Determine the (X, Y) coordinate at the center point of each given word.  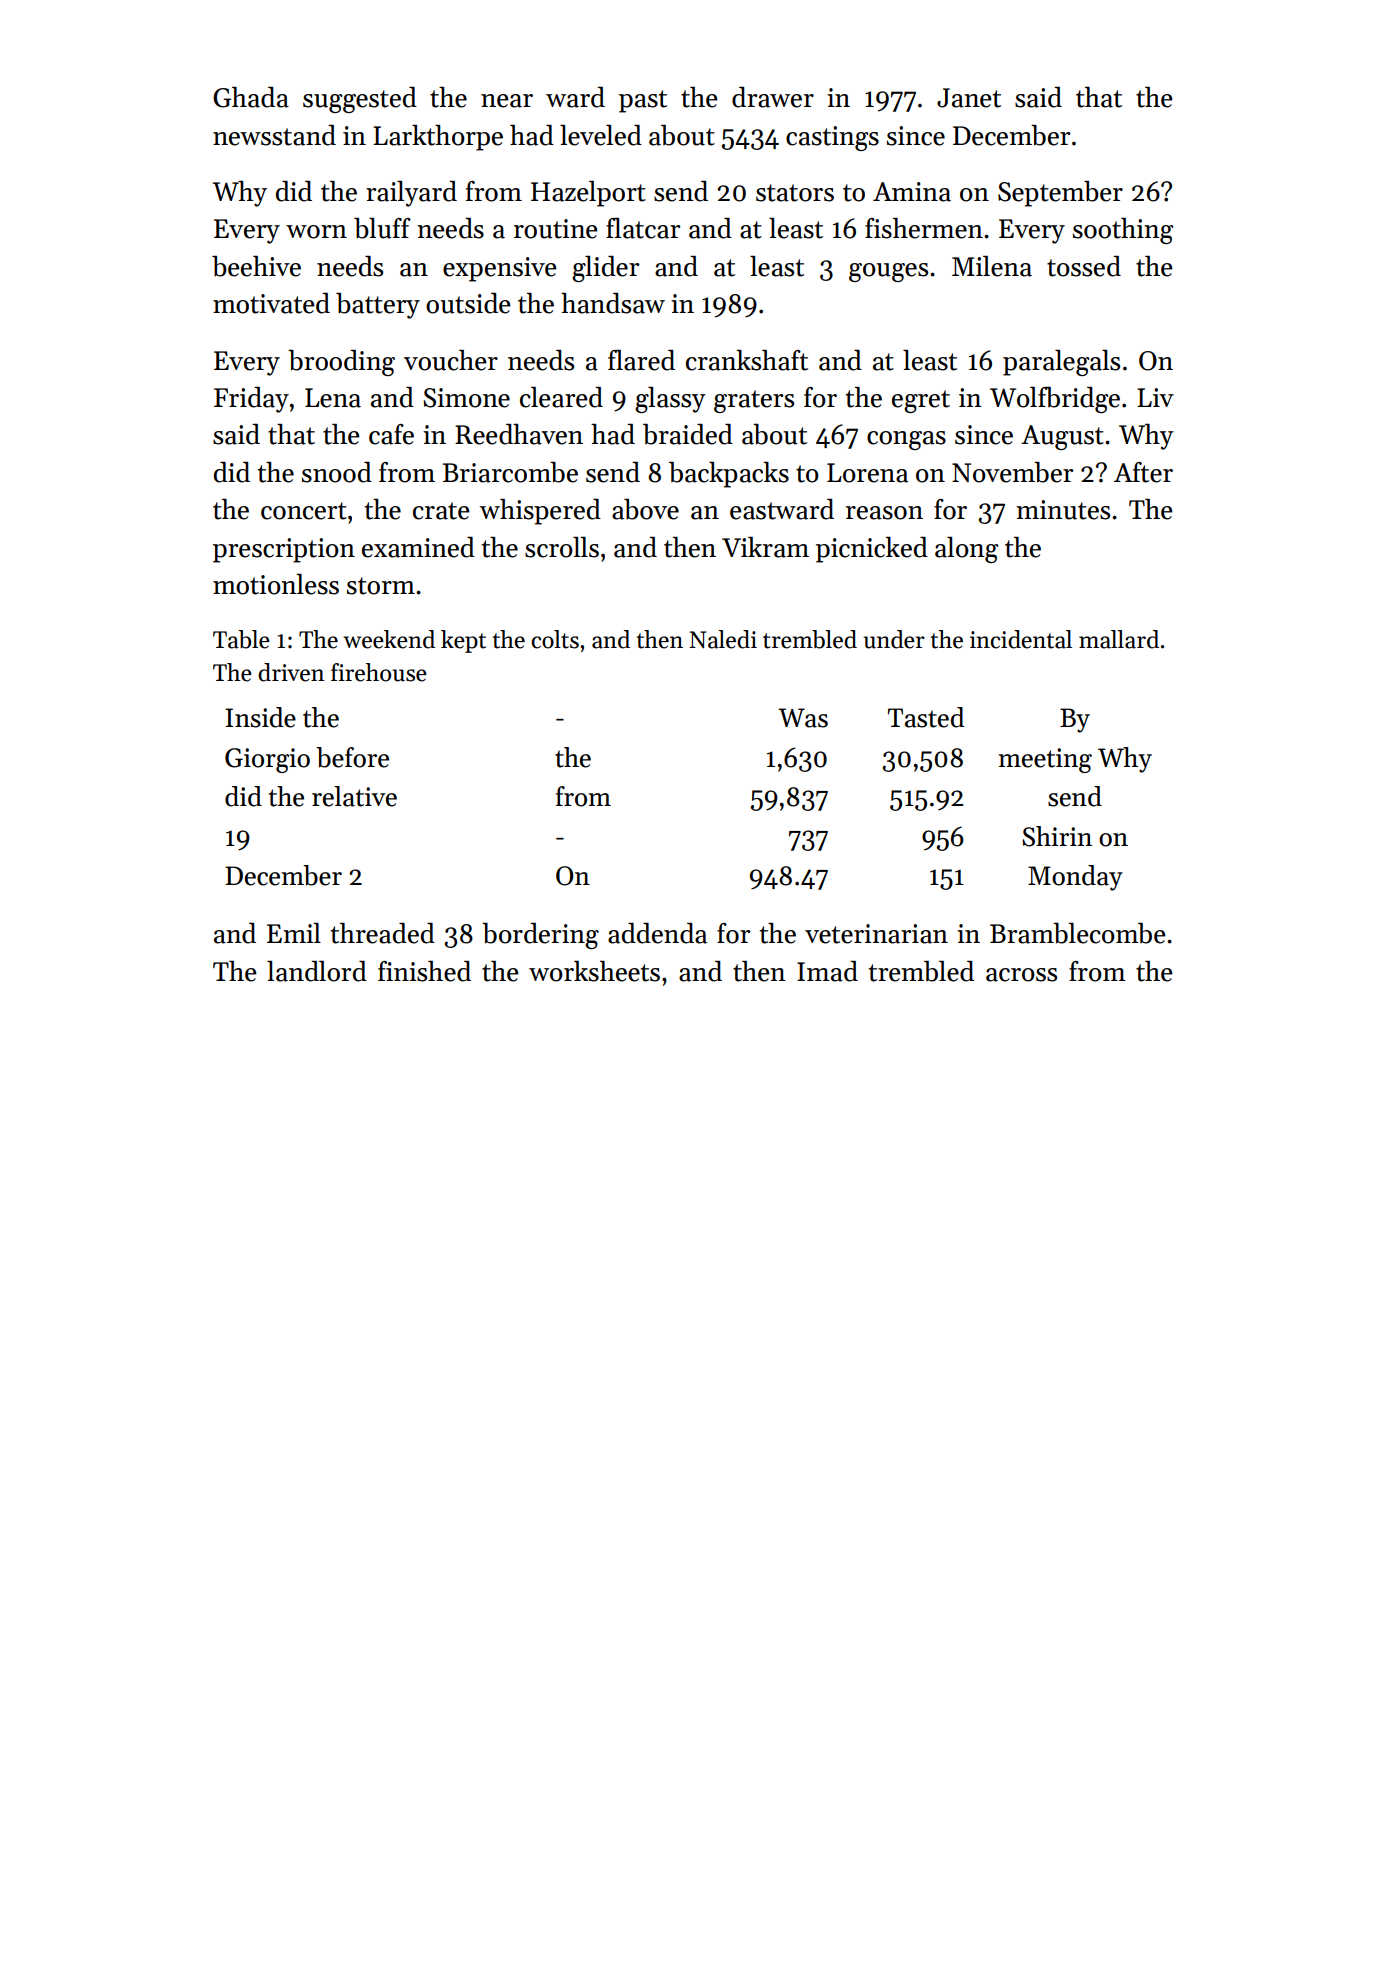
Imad (827, 971)
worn (316, 232)
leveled (601, 135)
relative (354, 796)
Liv (1155, 397)
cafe (391, 434)
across (1021, 975)
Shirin (1057, 836)
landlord (317, 971)
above (645, 509)
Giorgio (267, 760)
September (1060, 194)
